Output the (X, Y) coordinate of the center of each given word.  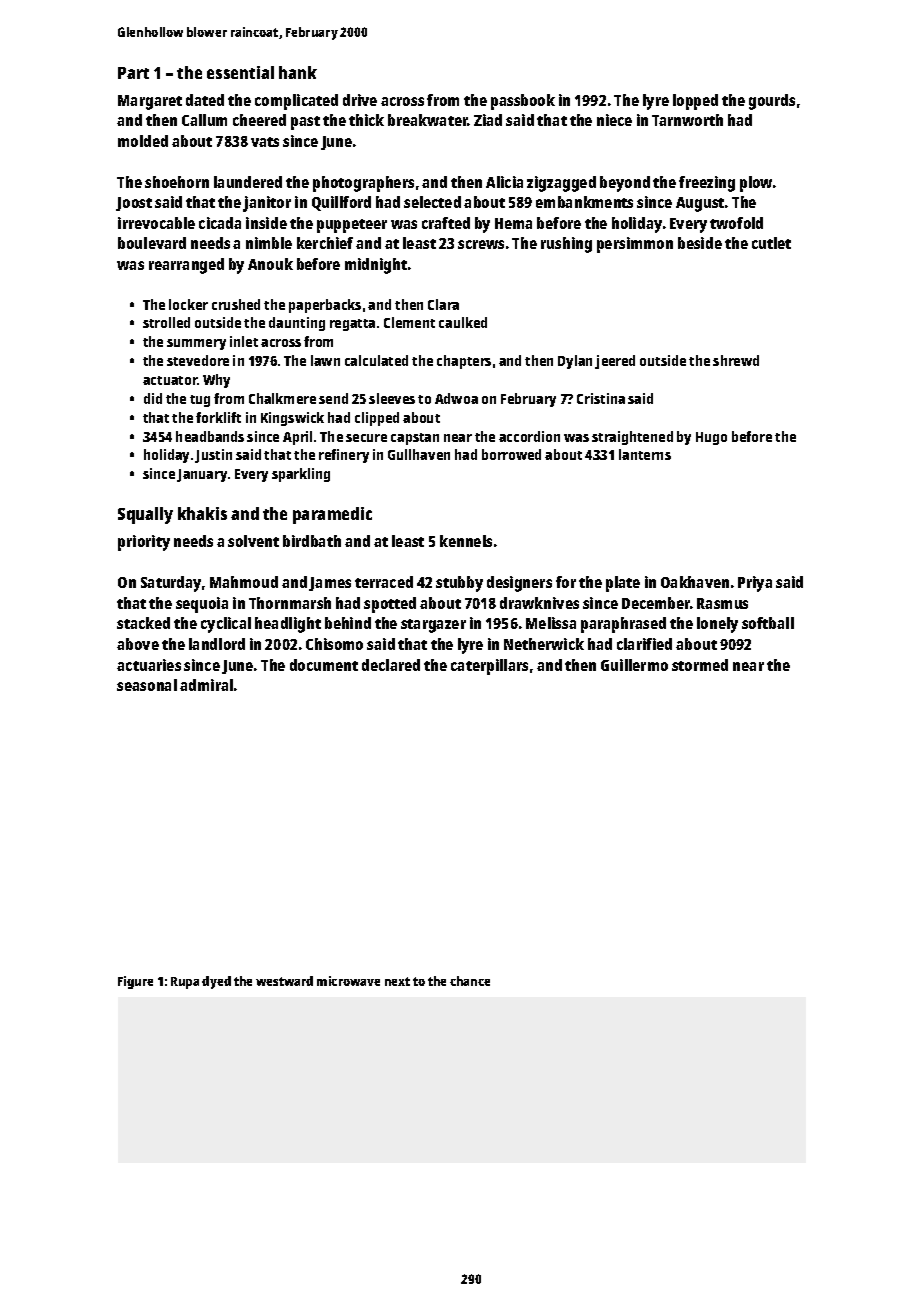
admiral (206, 685)
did (153, 398)
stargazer (433, 626)
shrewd (736, 360)
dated (205, 100)
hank (298, 72)
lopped (695, 102)
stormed (700, 665)
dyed (216, 982)
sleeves (392, 398)
